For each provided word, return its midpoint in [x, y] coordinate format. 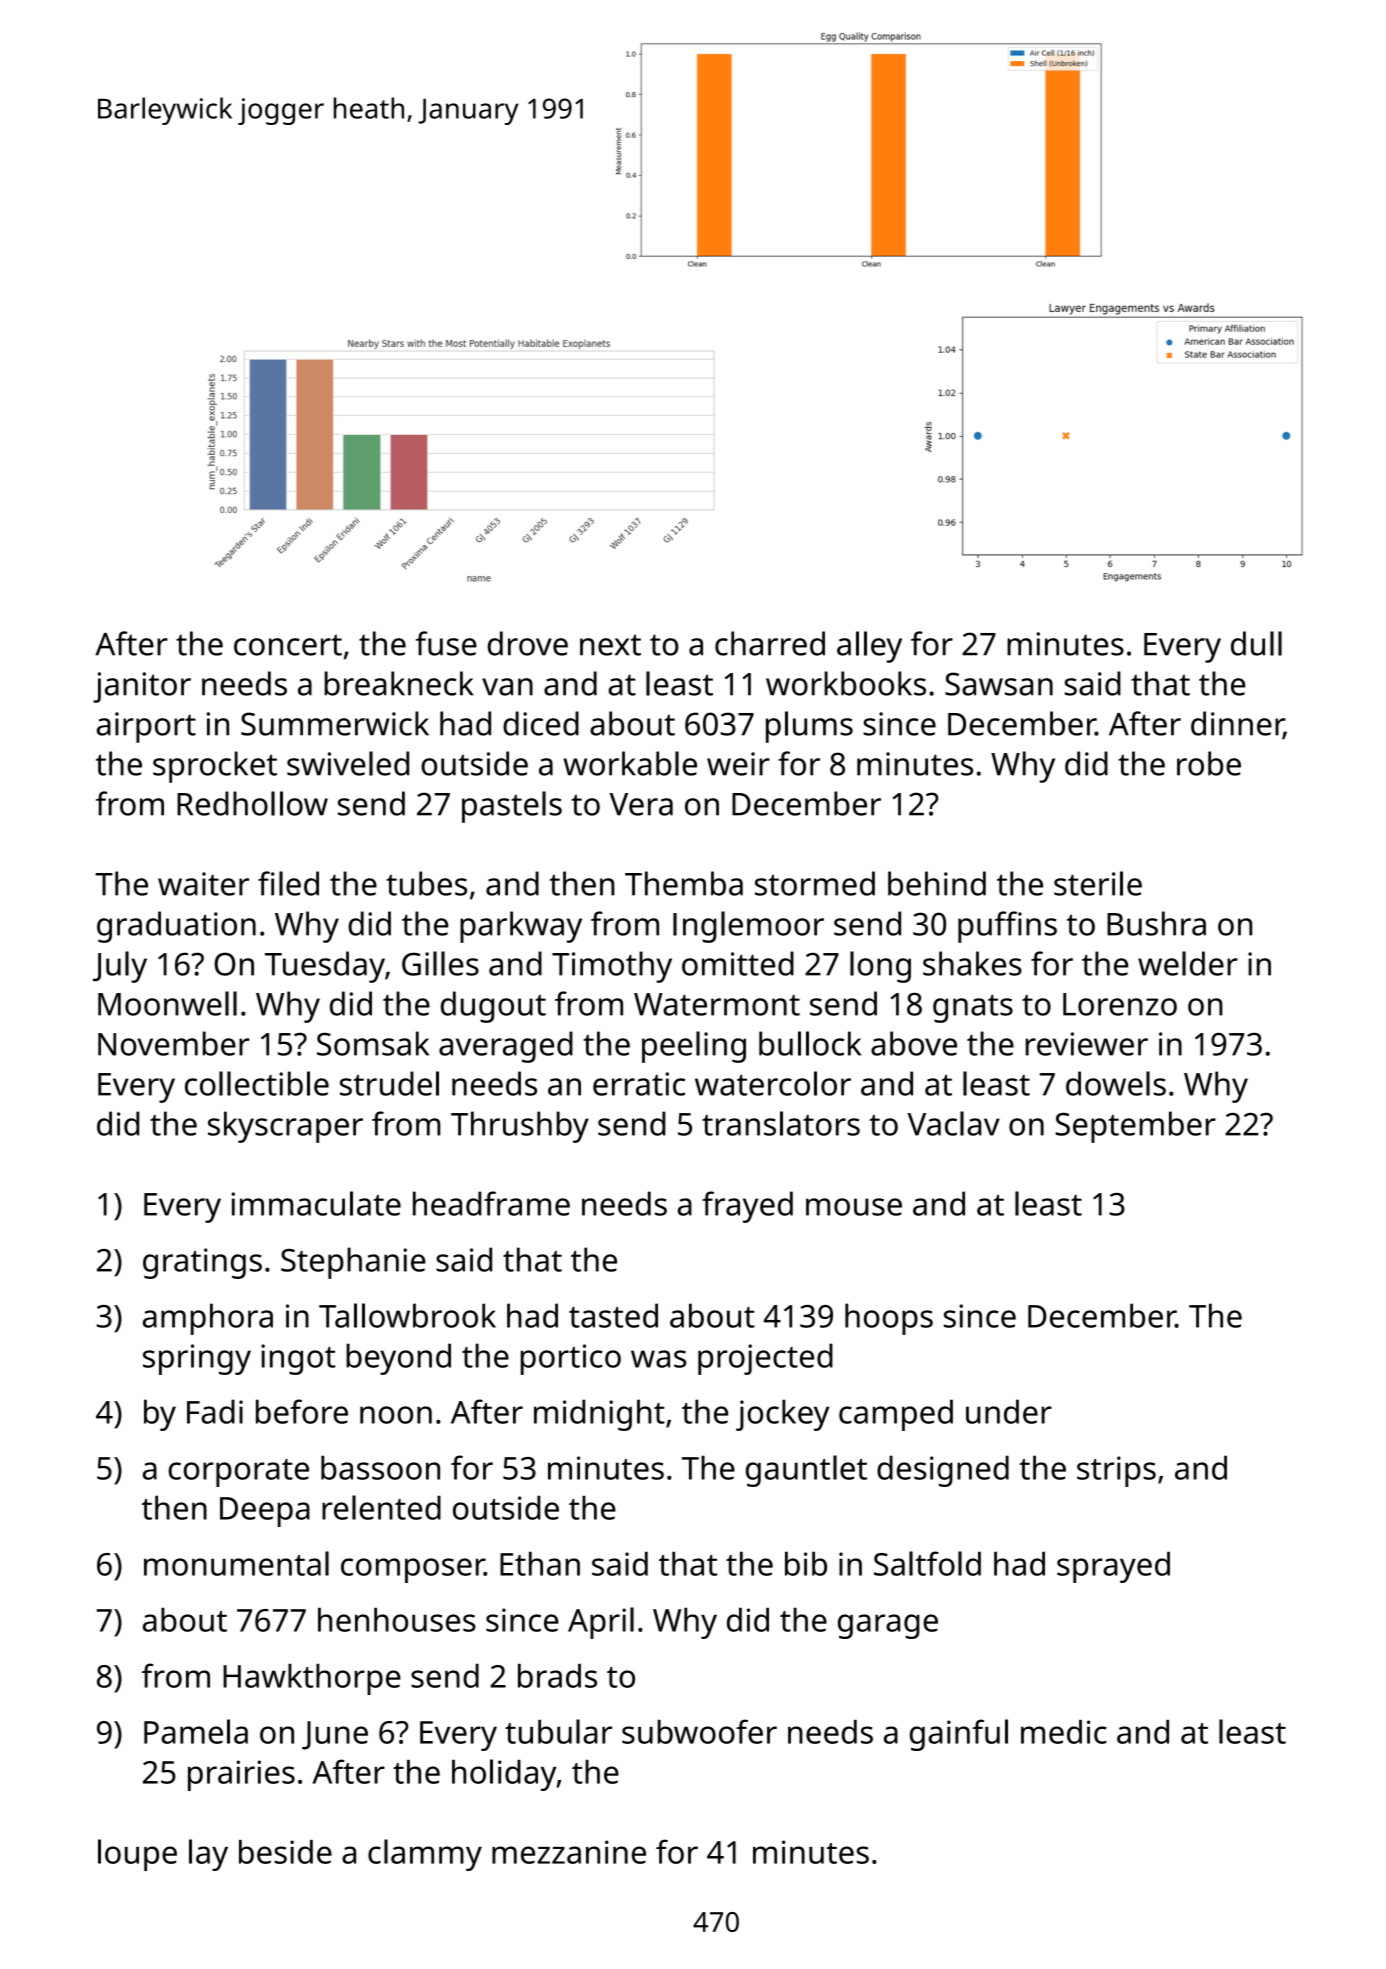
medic [1064, 1732]
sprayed [1113, 1567]
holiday [504, 1775]
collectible [257, 1083]
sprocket [215, 767]
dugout [493, 1007]
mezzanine [569, 1852]
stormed [815, 883]
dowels [1116, 1083]
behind [937, 883]
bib [806, 1563]
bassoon [380, 1467]
